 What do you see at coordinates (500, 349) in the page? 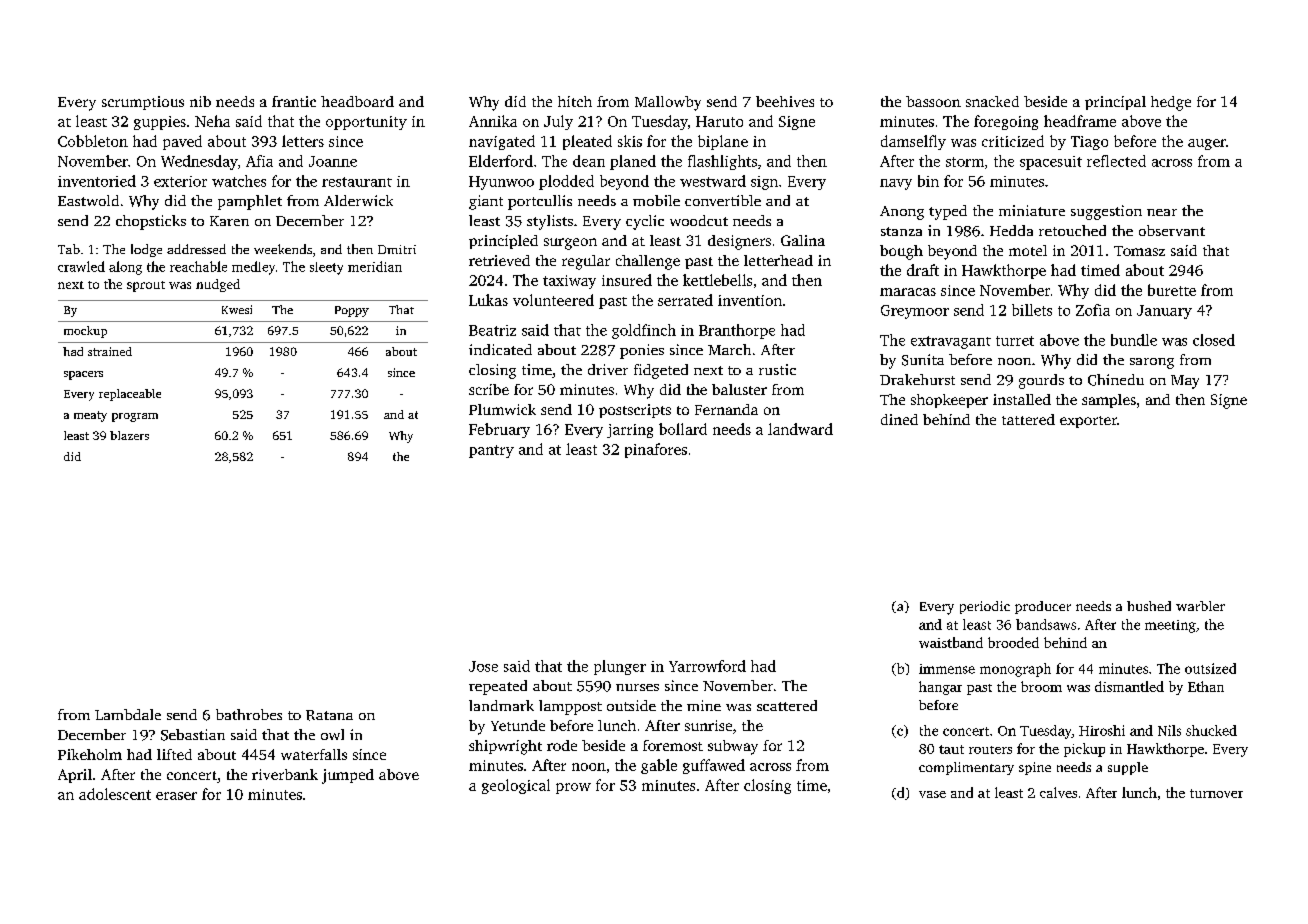
I see `indicated` at bounding box center [500, 349].
